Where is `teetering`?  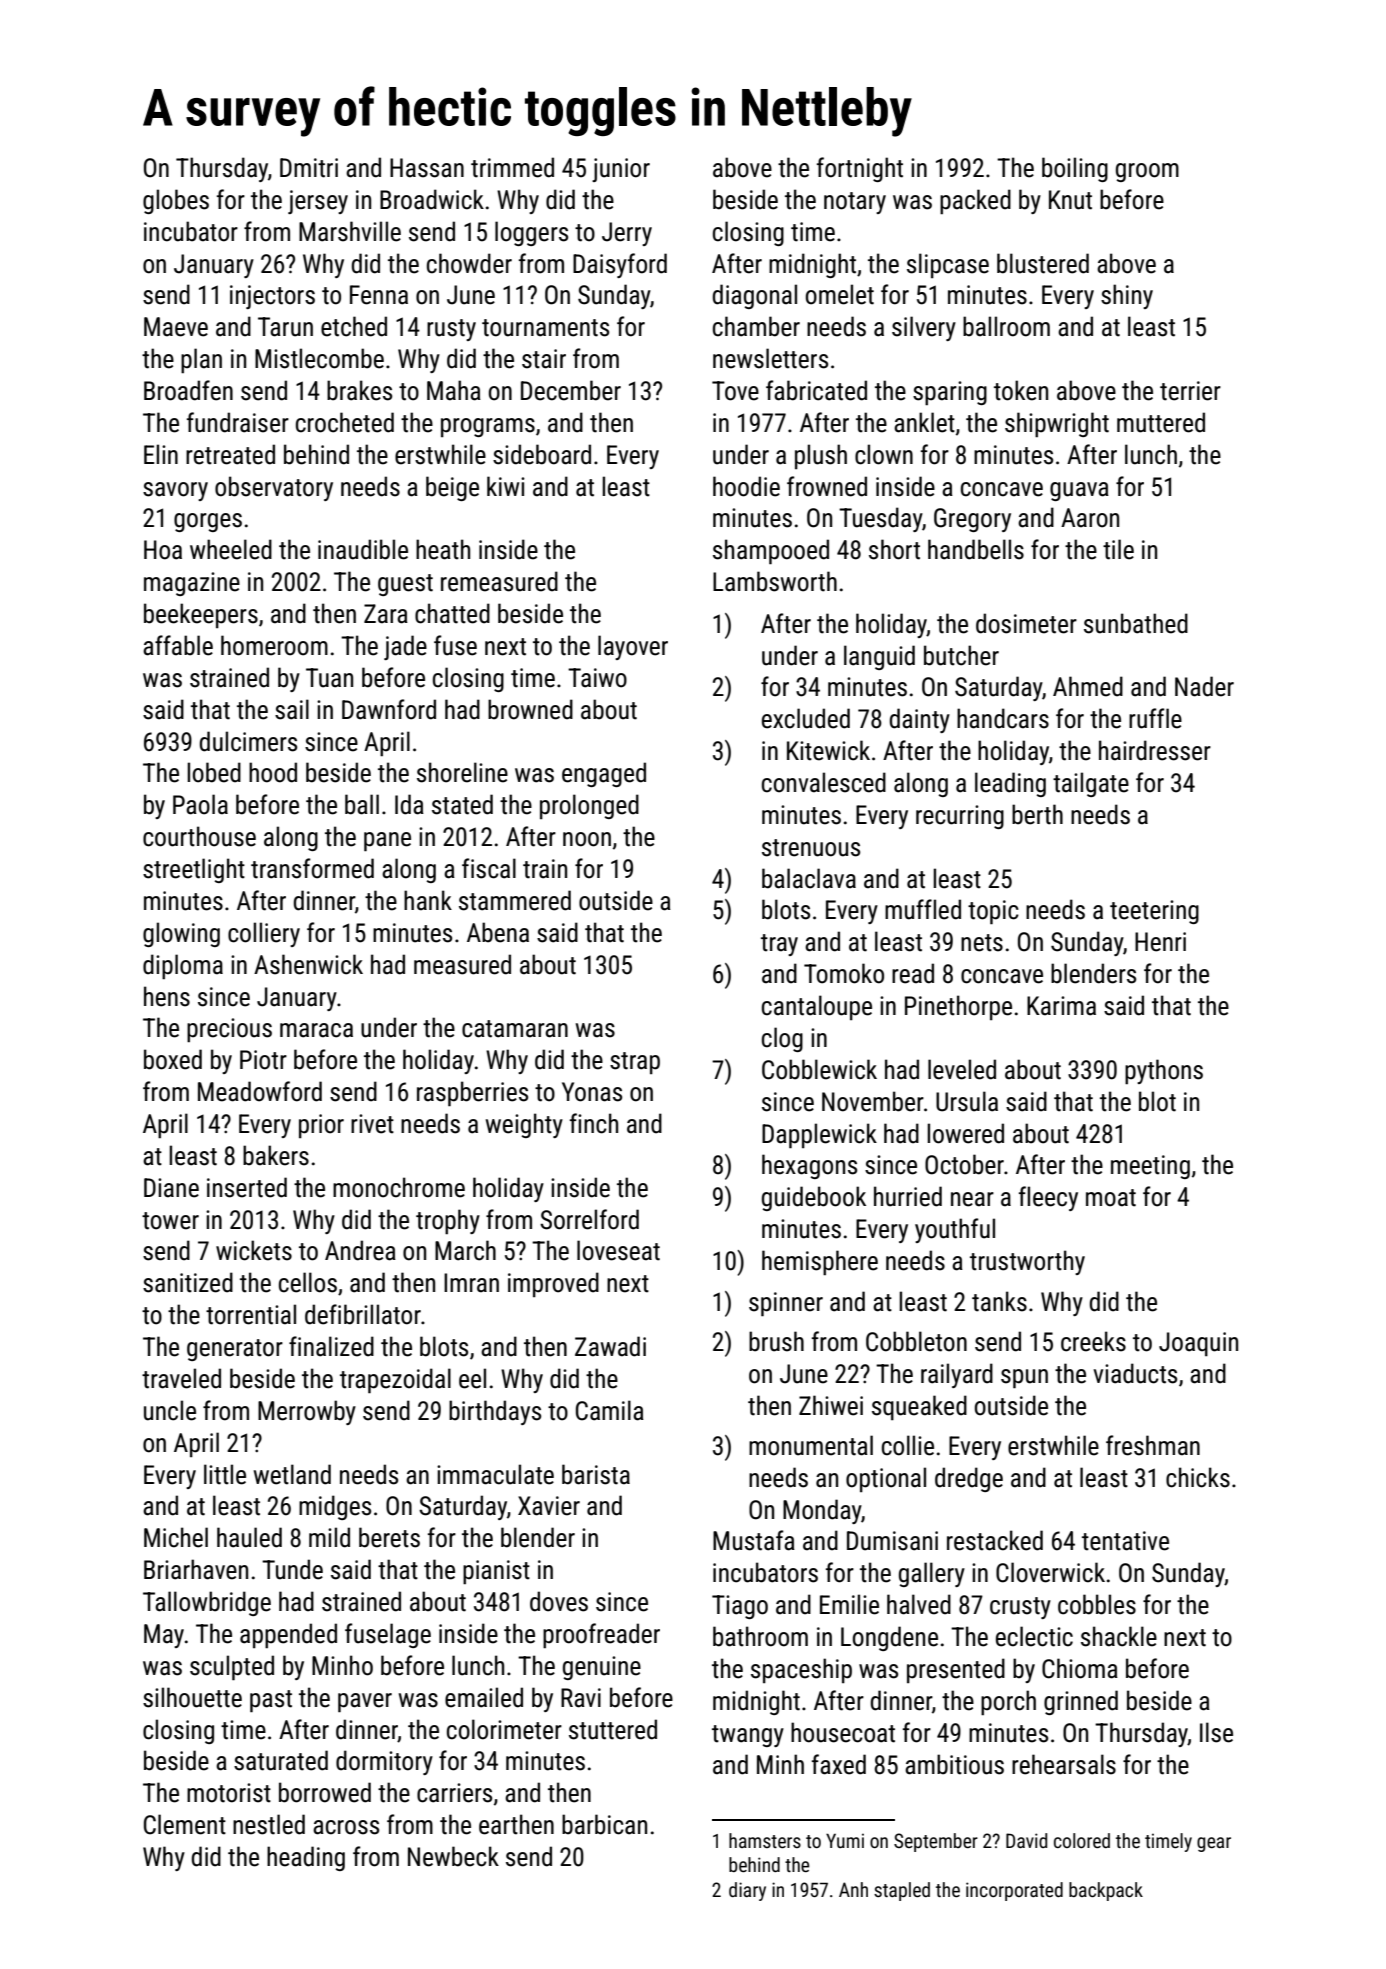 teetering is located at coordinates (1154, 912).
